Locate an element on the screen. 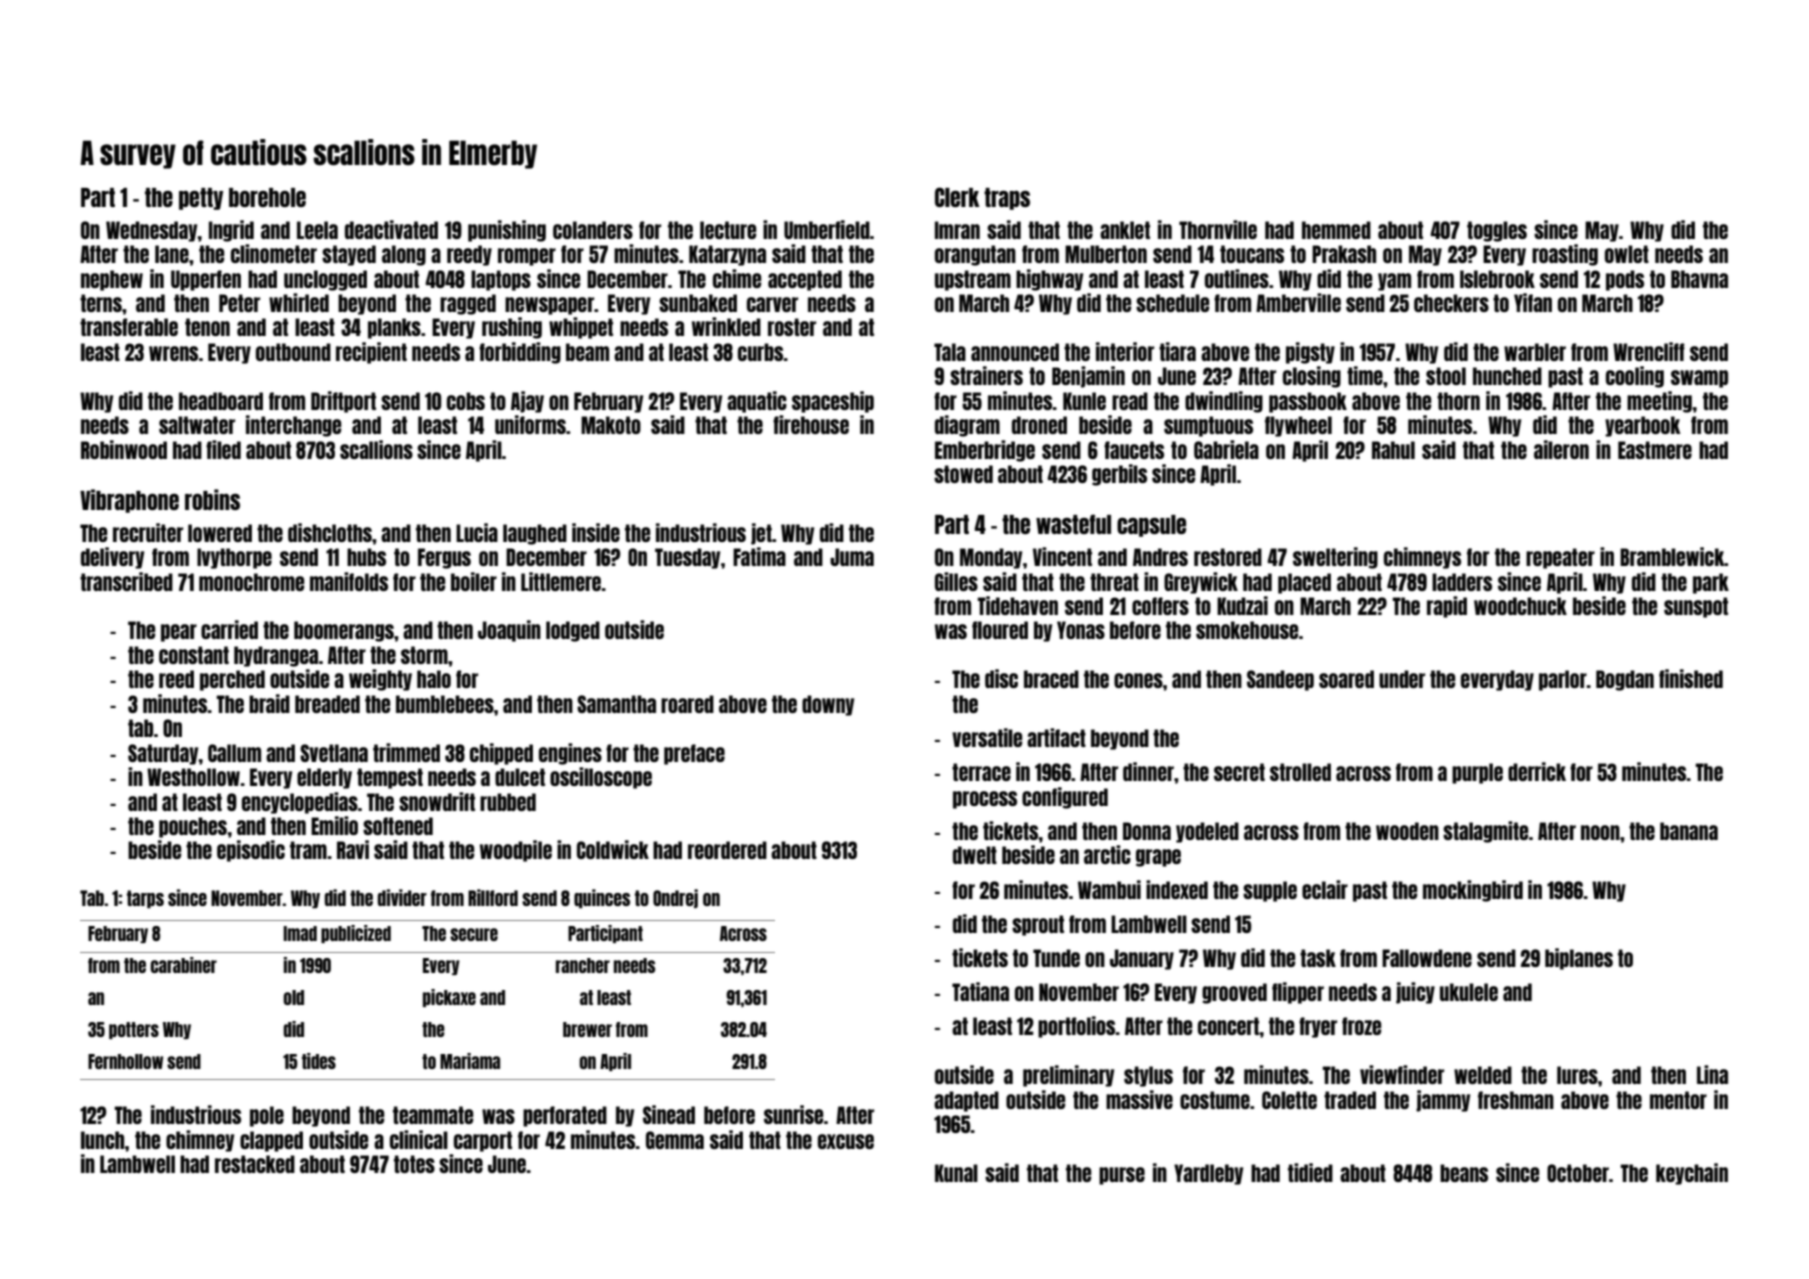  Kunal is located at coordinates (956, 1173).
